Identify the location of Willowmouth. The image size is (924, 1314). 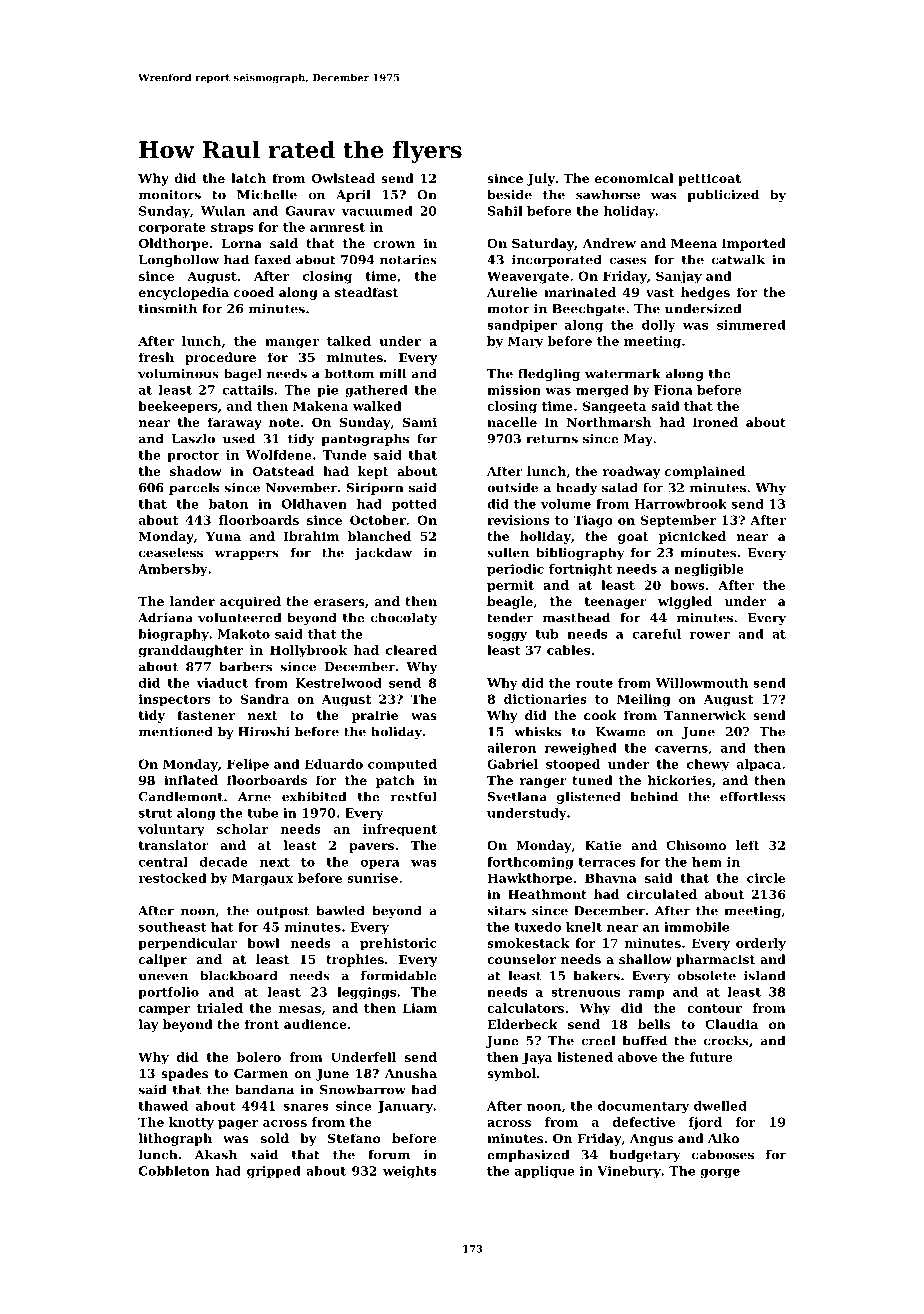
(702, 683).
